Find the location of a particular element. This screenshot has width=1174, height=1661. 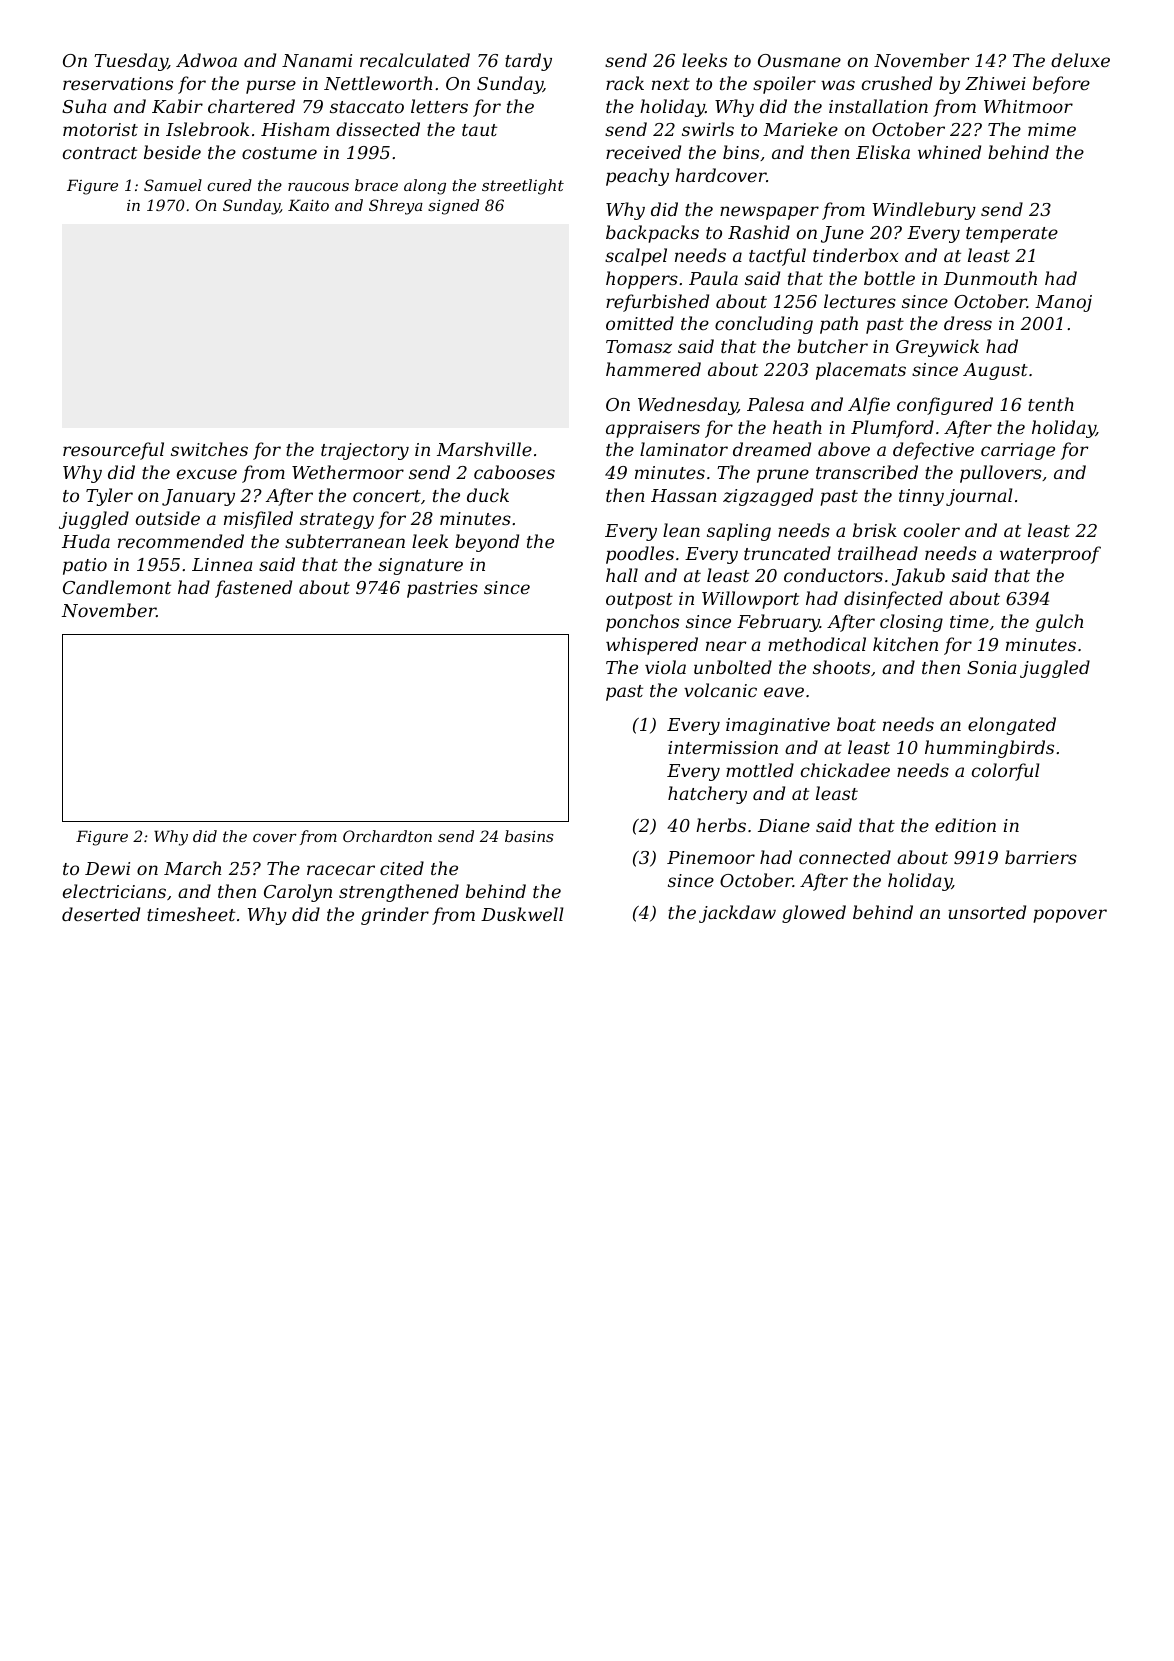

Tuesday is located at coordinates (131, 62).
